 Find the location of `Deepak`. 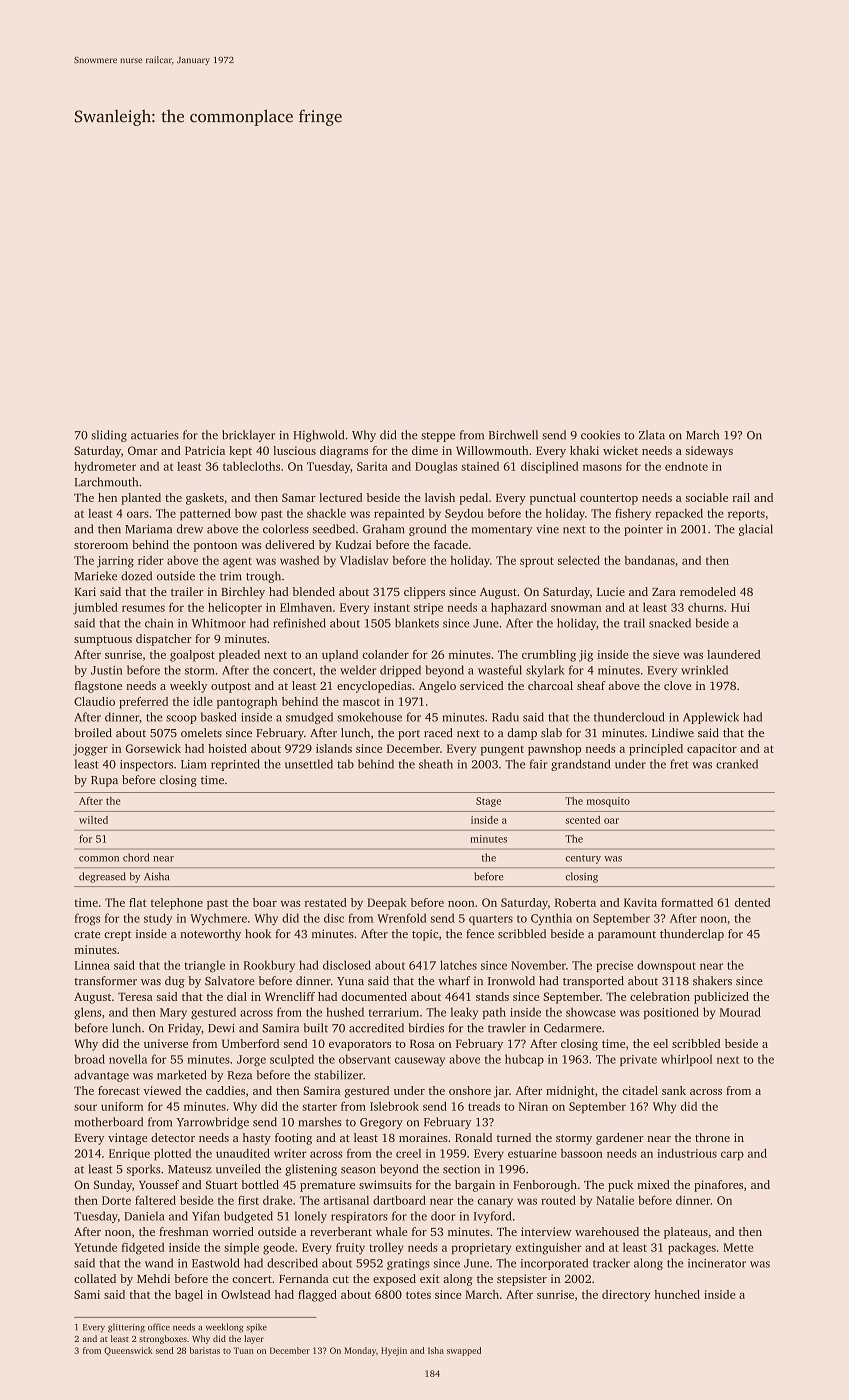

Deepak is located at coordinates (387, 904).
